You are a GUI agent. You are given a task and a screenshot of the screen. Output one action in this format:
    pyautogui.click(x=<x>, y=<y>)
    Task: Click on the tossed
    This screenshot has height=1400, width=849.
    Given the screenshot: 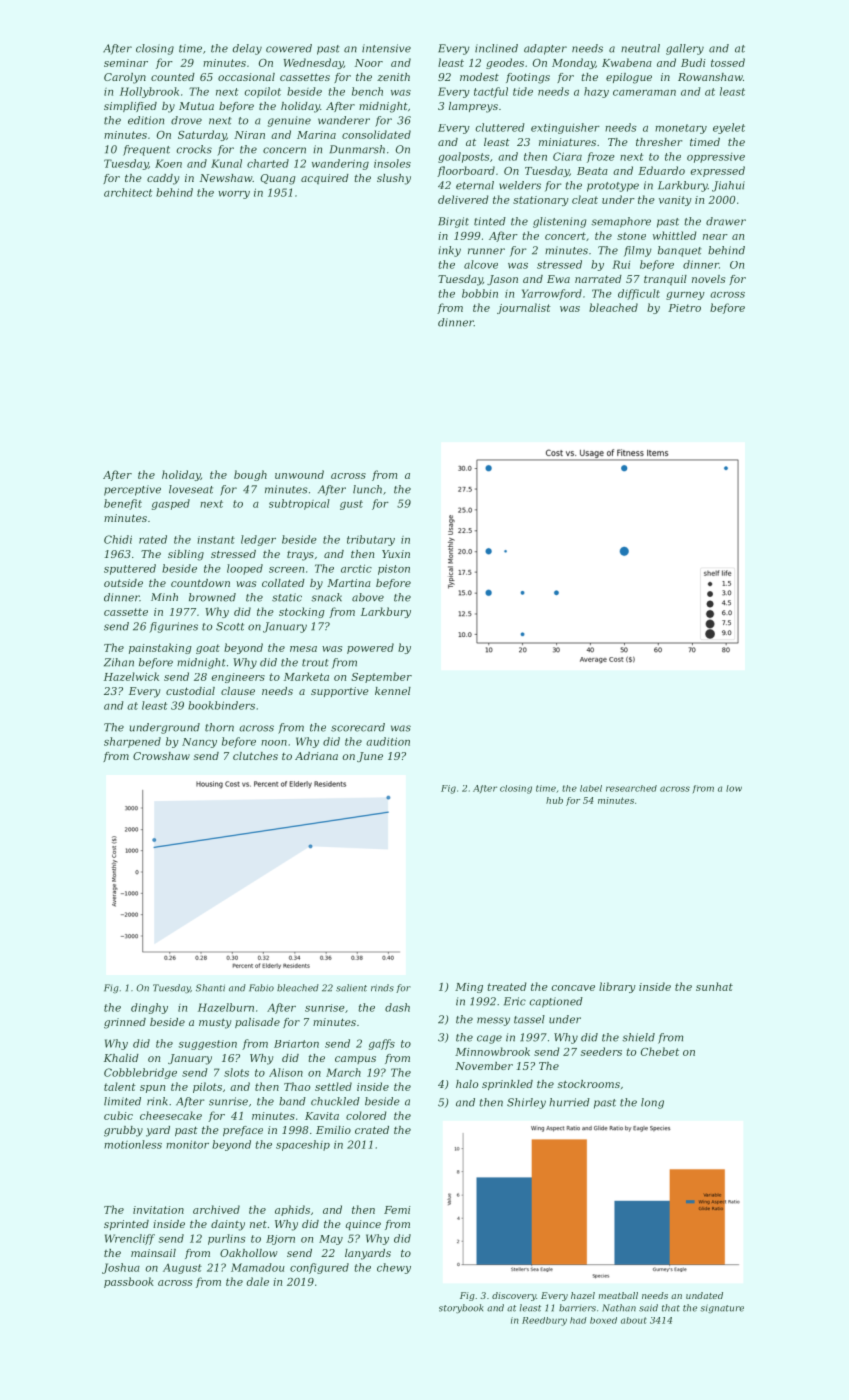 What is the action you would take?
    pyautogui.click(x=728, y=62)
